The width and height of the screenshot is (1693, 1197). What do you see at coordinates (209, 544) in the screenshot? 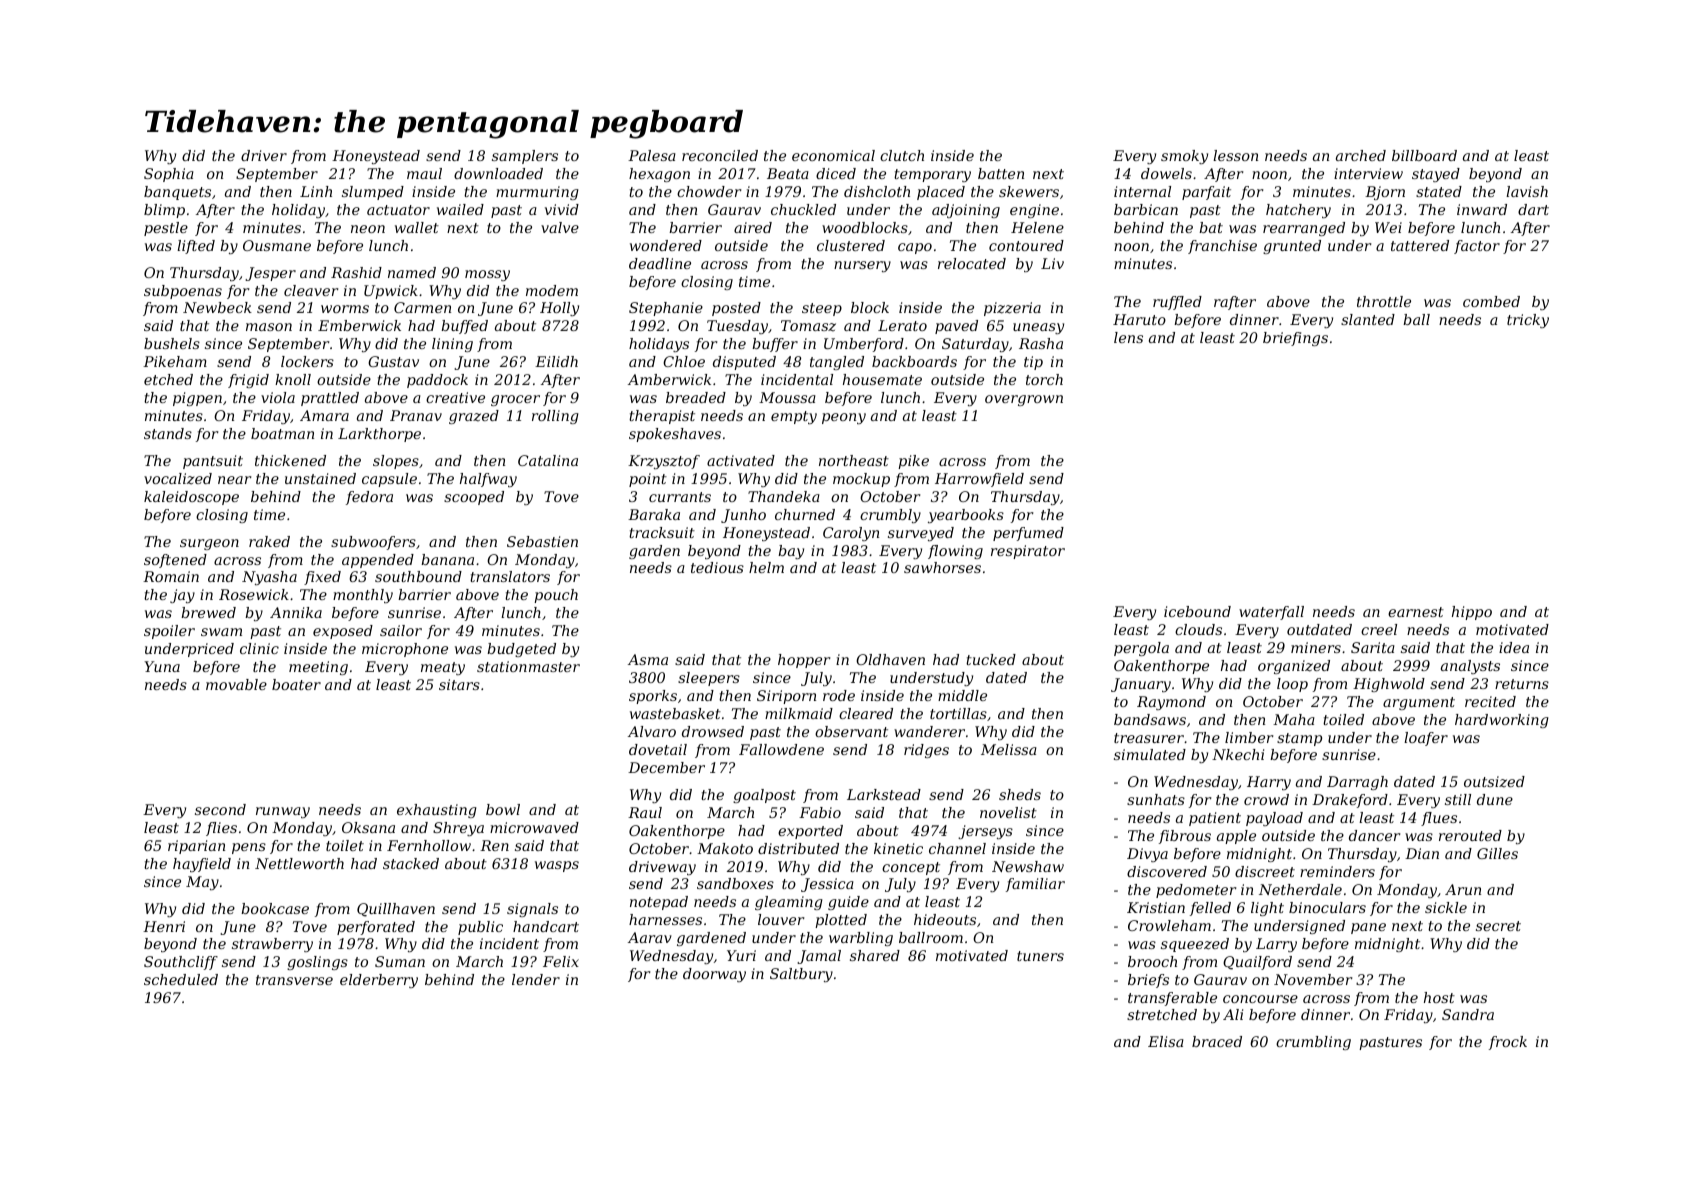
I see `surgeon` at bounding box center [209, 544].
